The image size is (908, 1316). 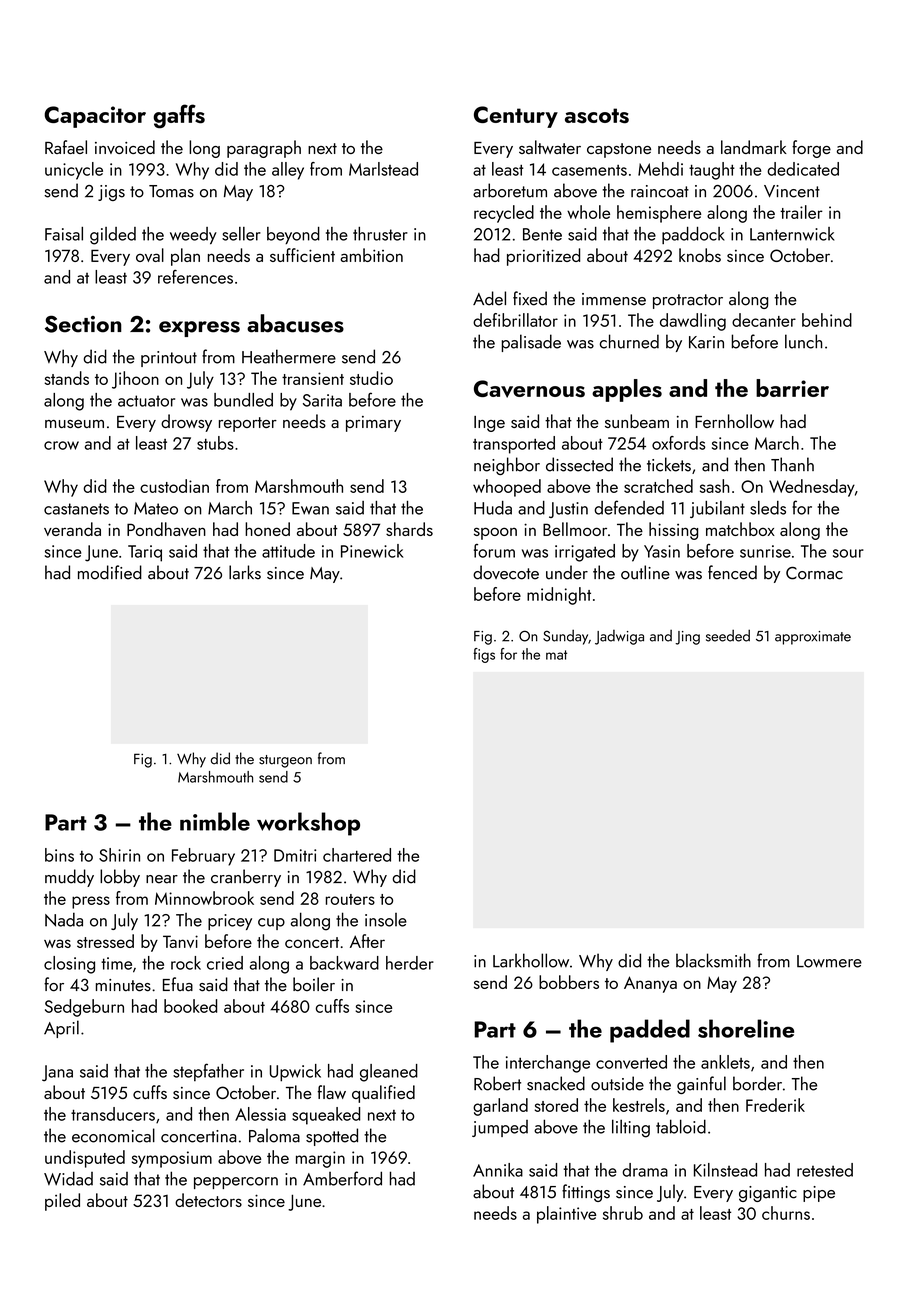 What do you see at coordinates (357, 855) in the image?
I see `chartered` at bounding box center [357, 855].
